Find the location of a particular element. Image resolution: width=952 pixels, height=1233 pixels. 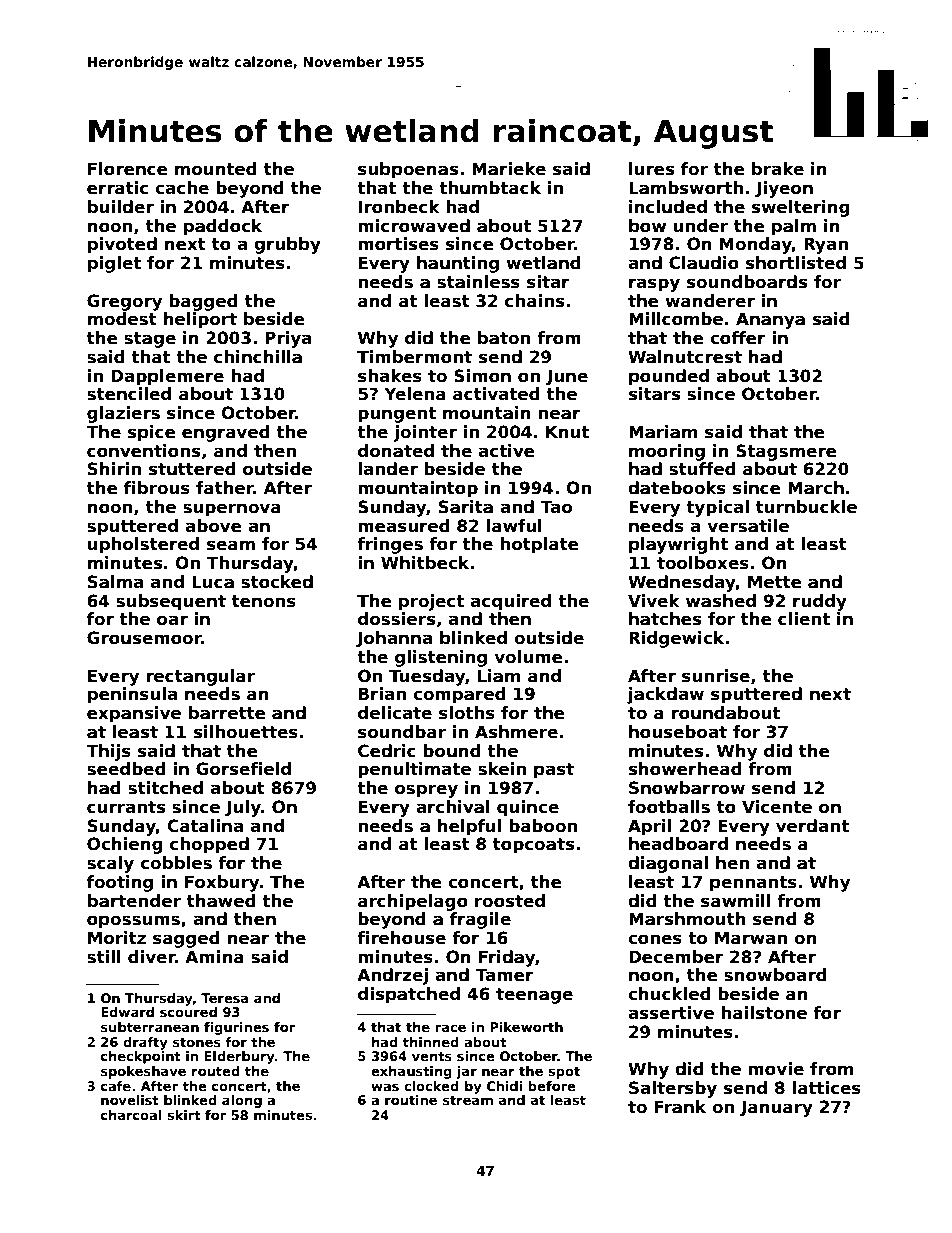

chains is located at coordinates (534, 301).
